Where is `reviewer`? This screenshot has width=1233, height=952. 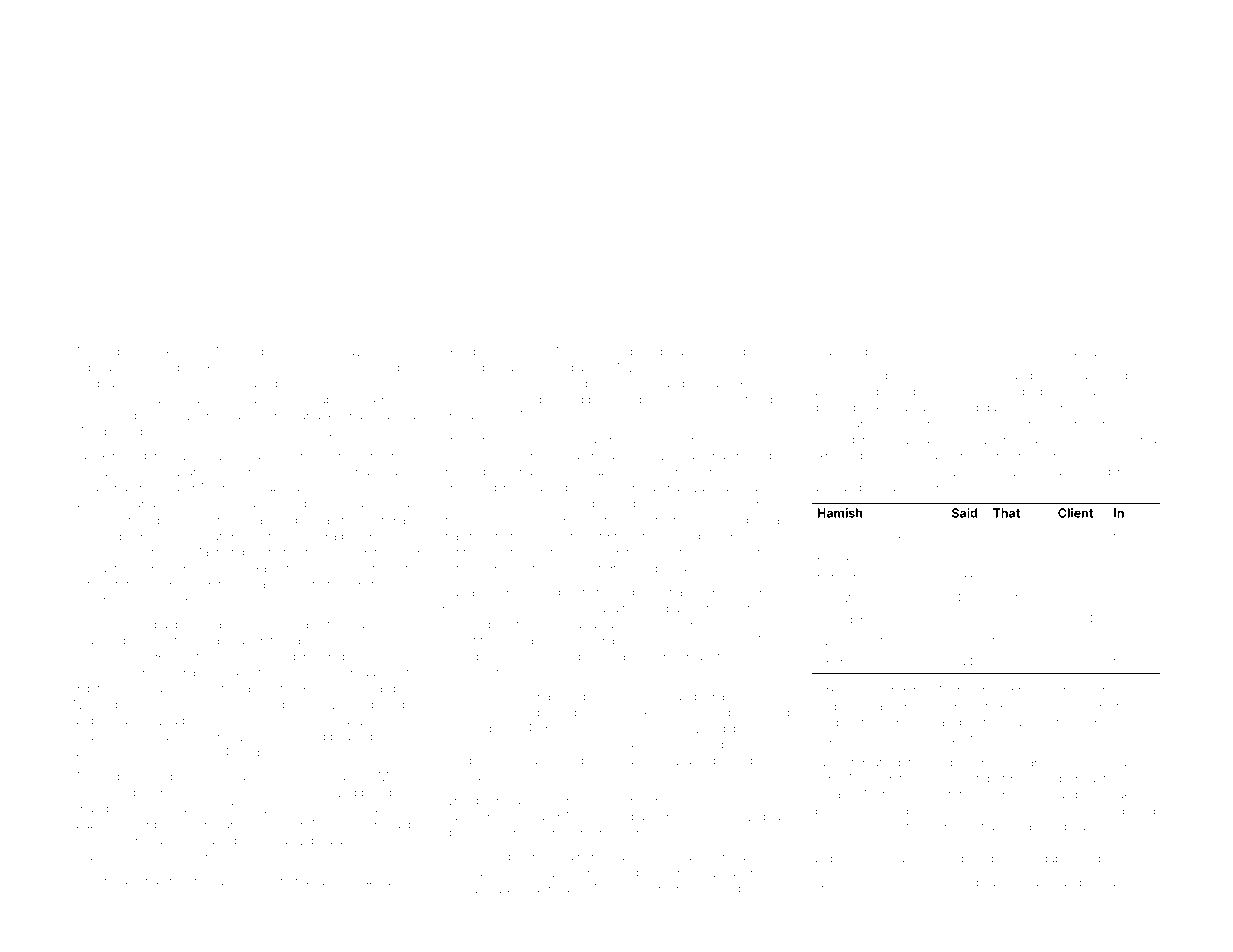 reviewer is located at coordinates (1004, 472).
